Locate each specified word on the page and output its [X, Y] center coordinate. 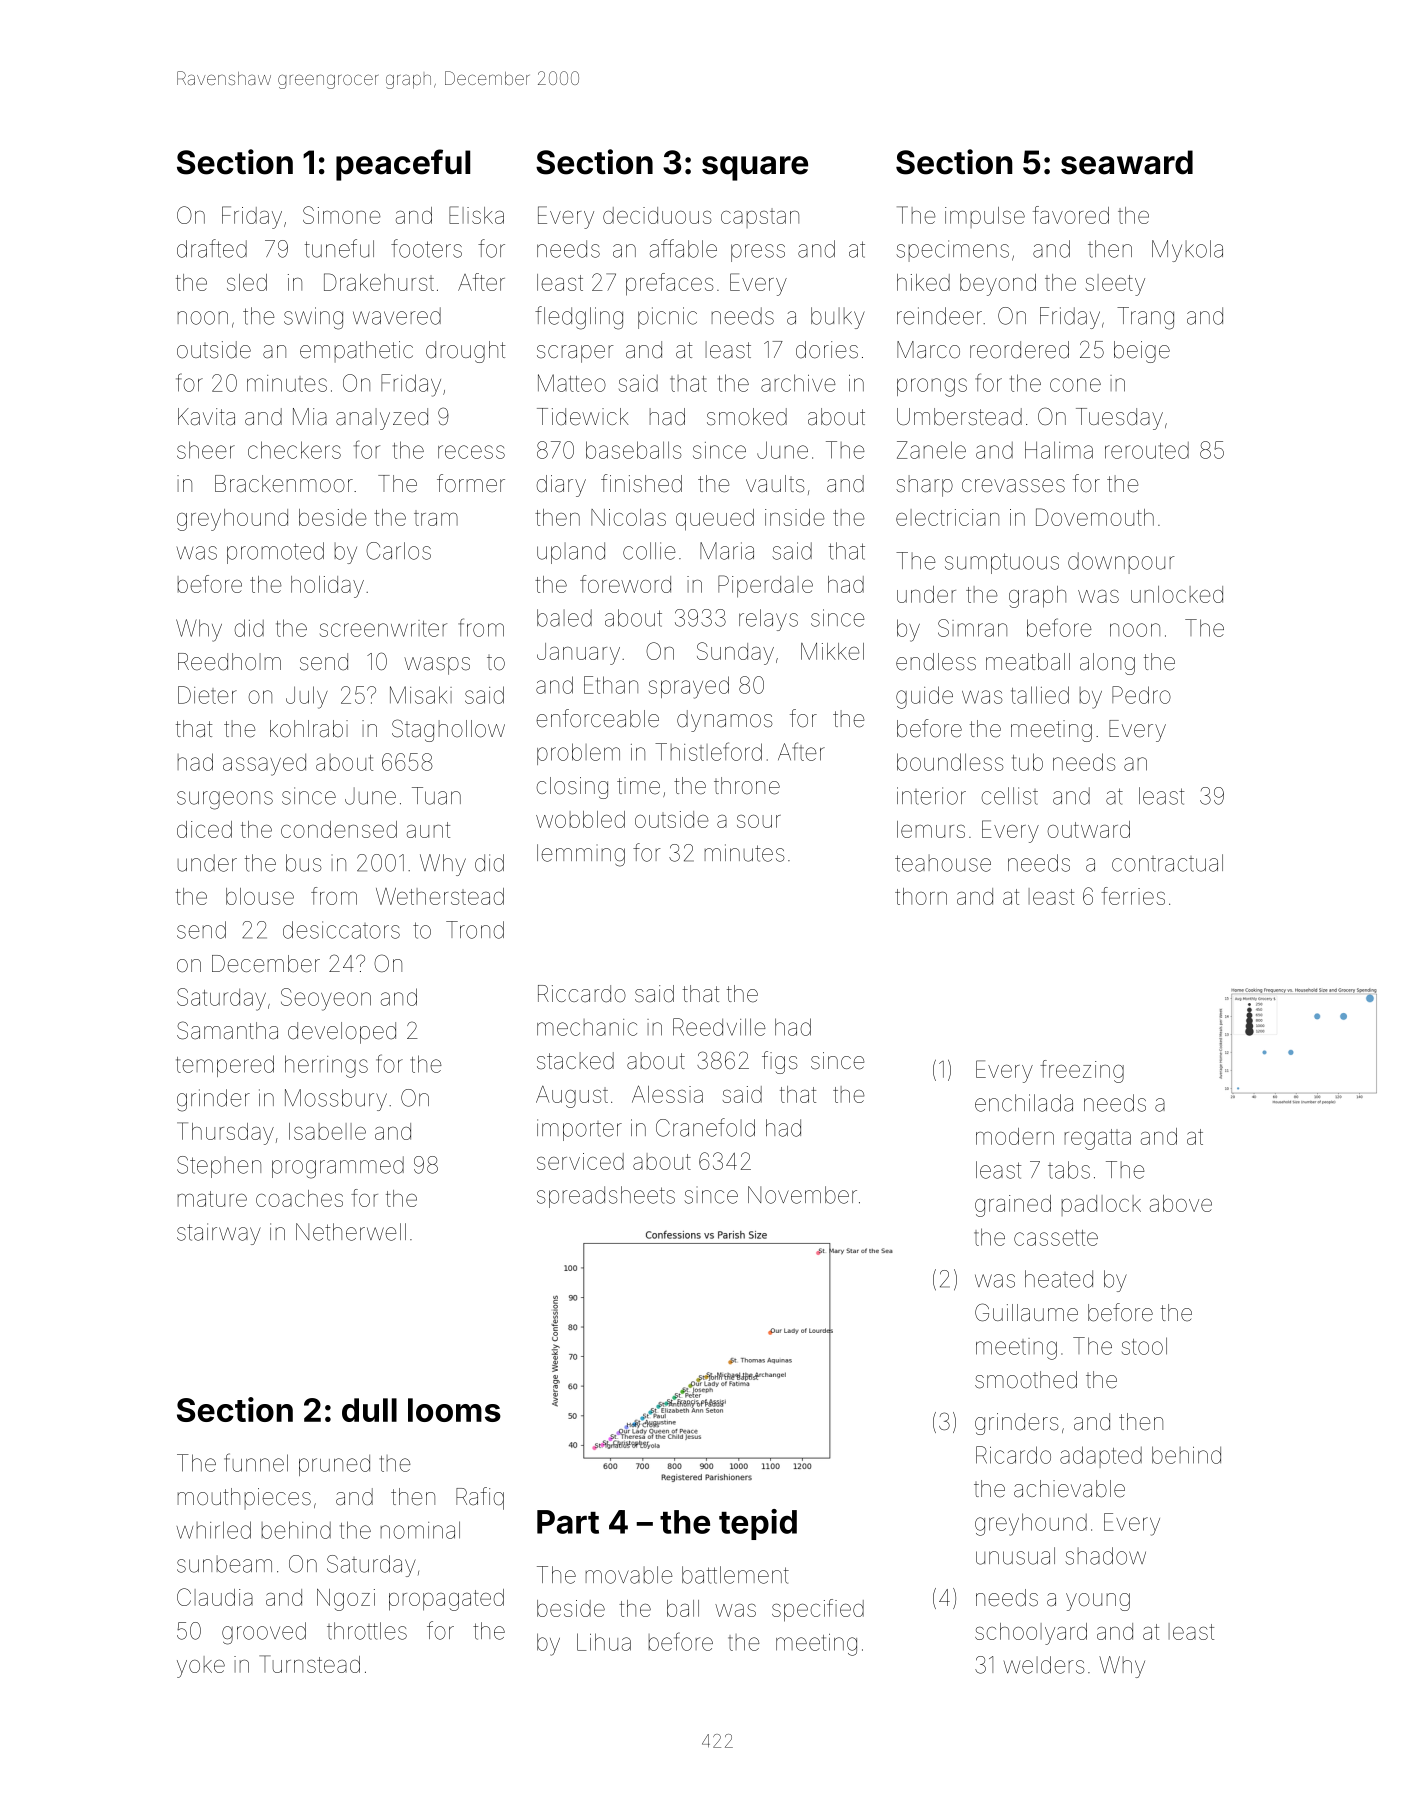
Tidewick [583, 417]
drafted [212, 248]
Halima [1059, 450]
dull [369, 1410]
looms [454, 1410]
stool [1144, 1346]
